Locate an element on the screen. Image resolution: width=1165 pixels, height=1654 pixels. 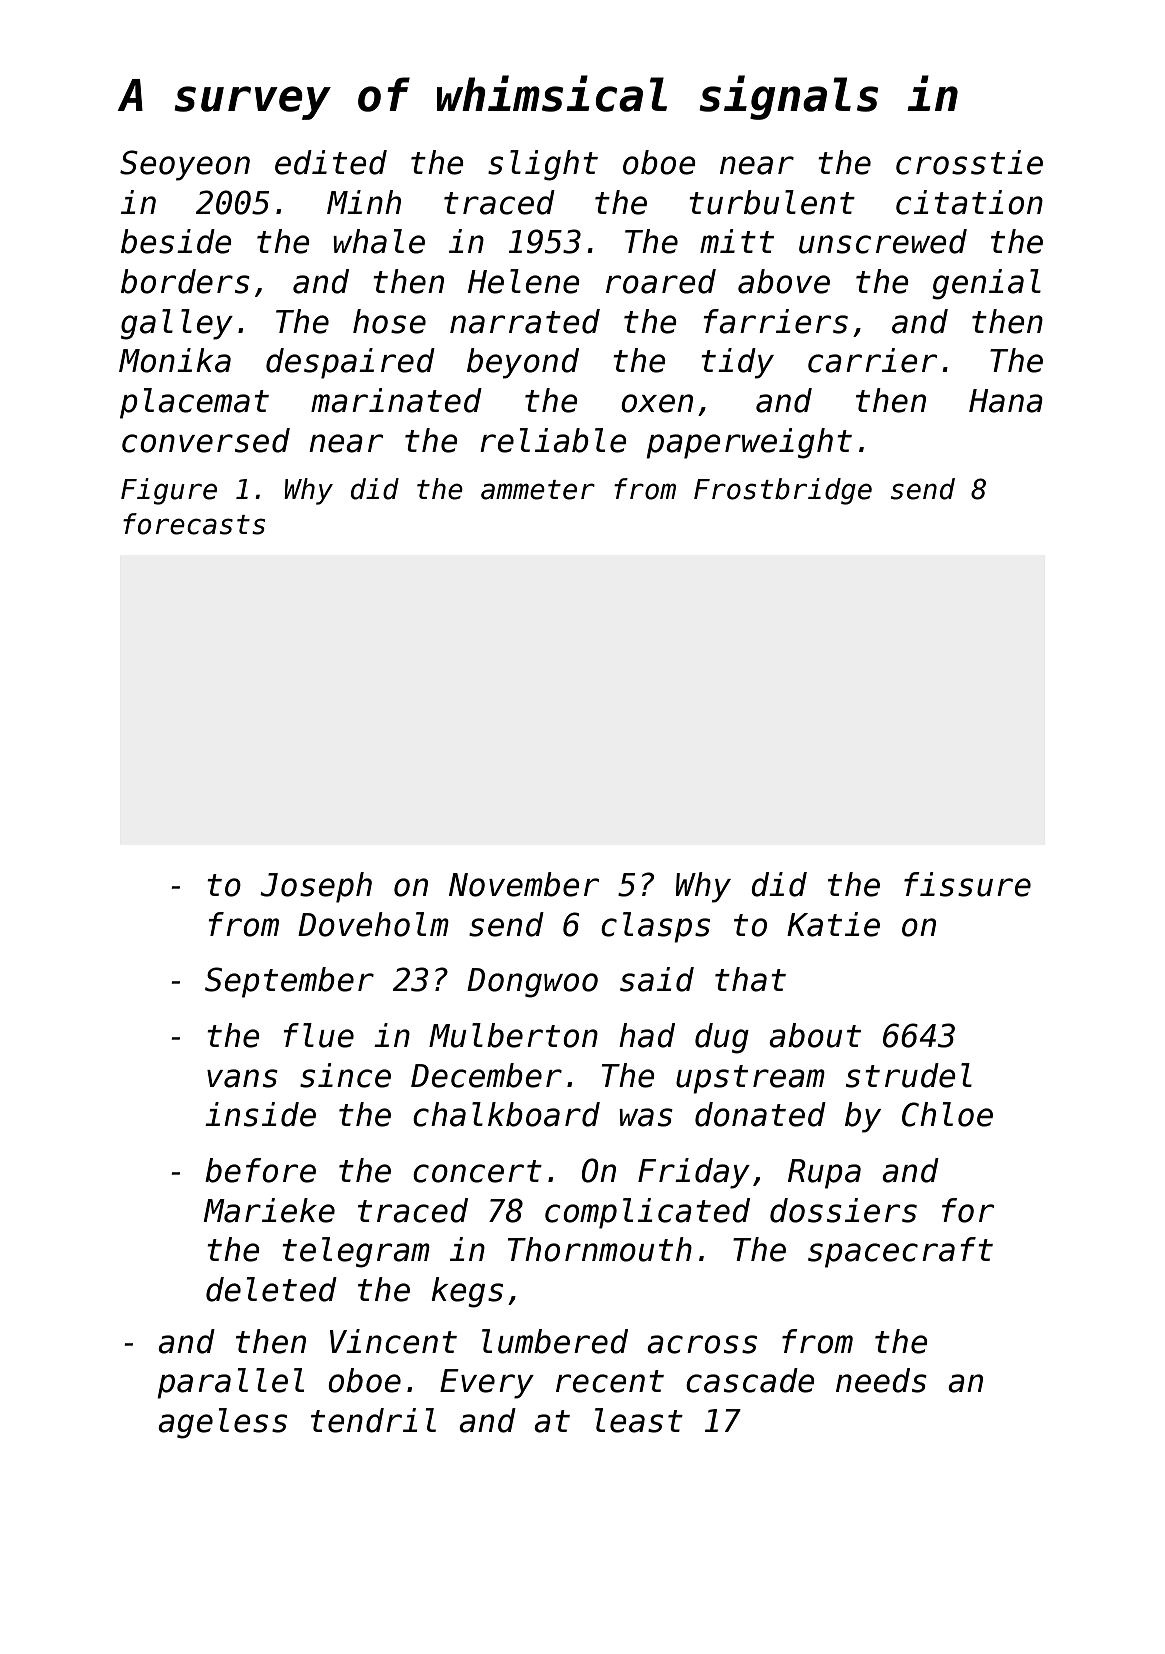
Frostbridge is located at coordinates (783, 491).
